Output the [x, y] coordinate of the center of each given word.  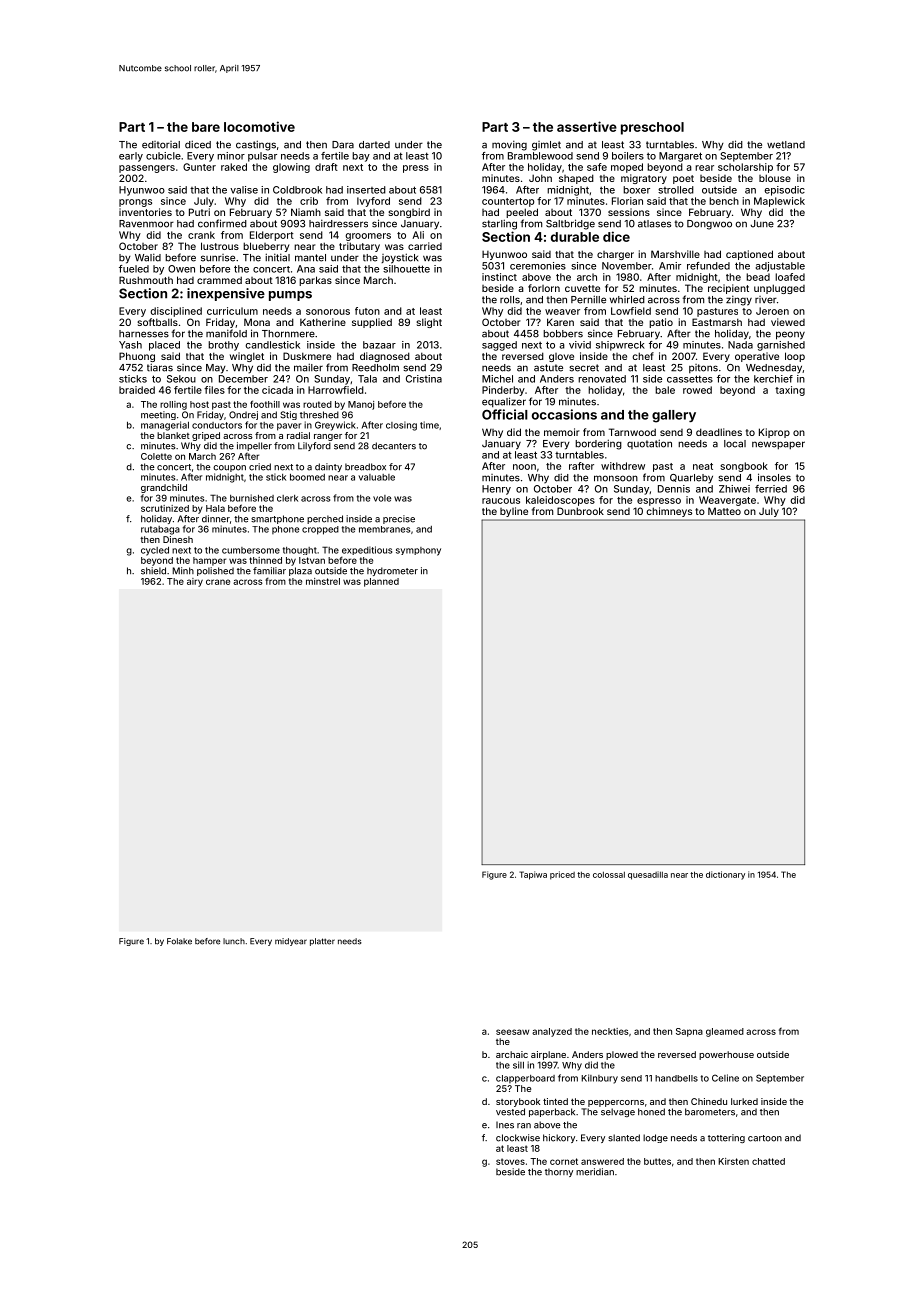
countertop [508, 202]
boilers [628, 156]
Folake [179, 941]
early [131, 157]
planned [381, 582]
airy [195, 582]
